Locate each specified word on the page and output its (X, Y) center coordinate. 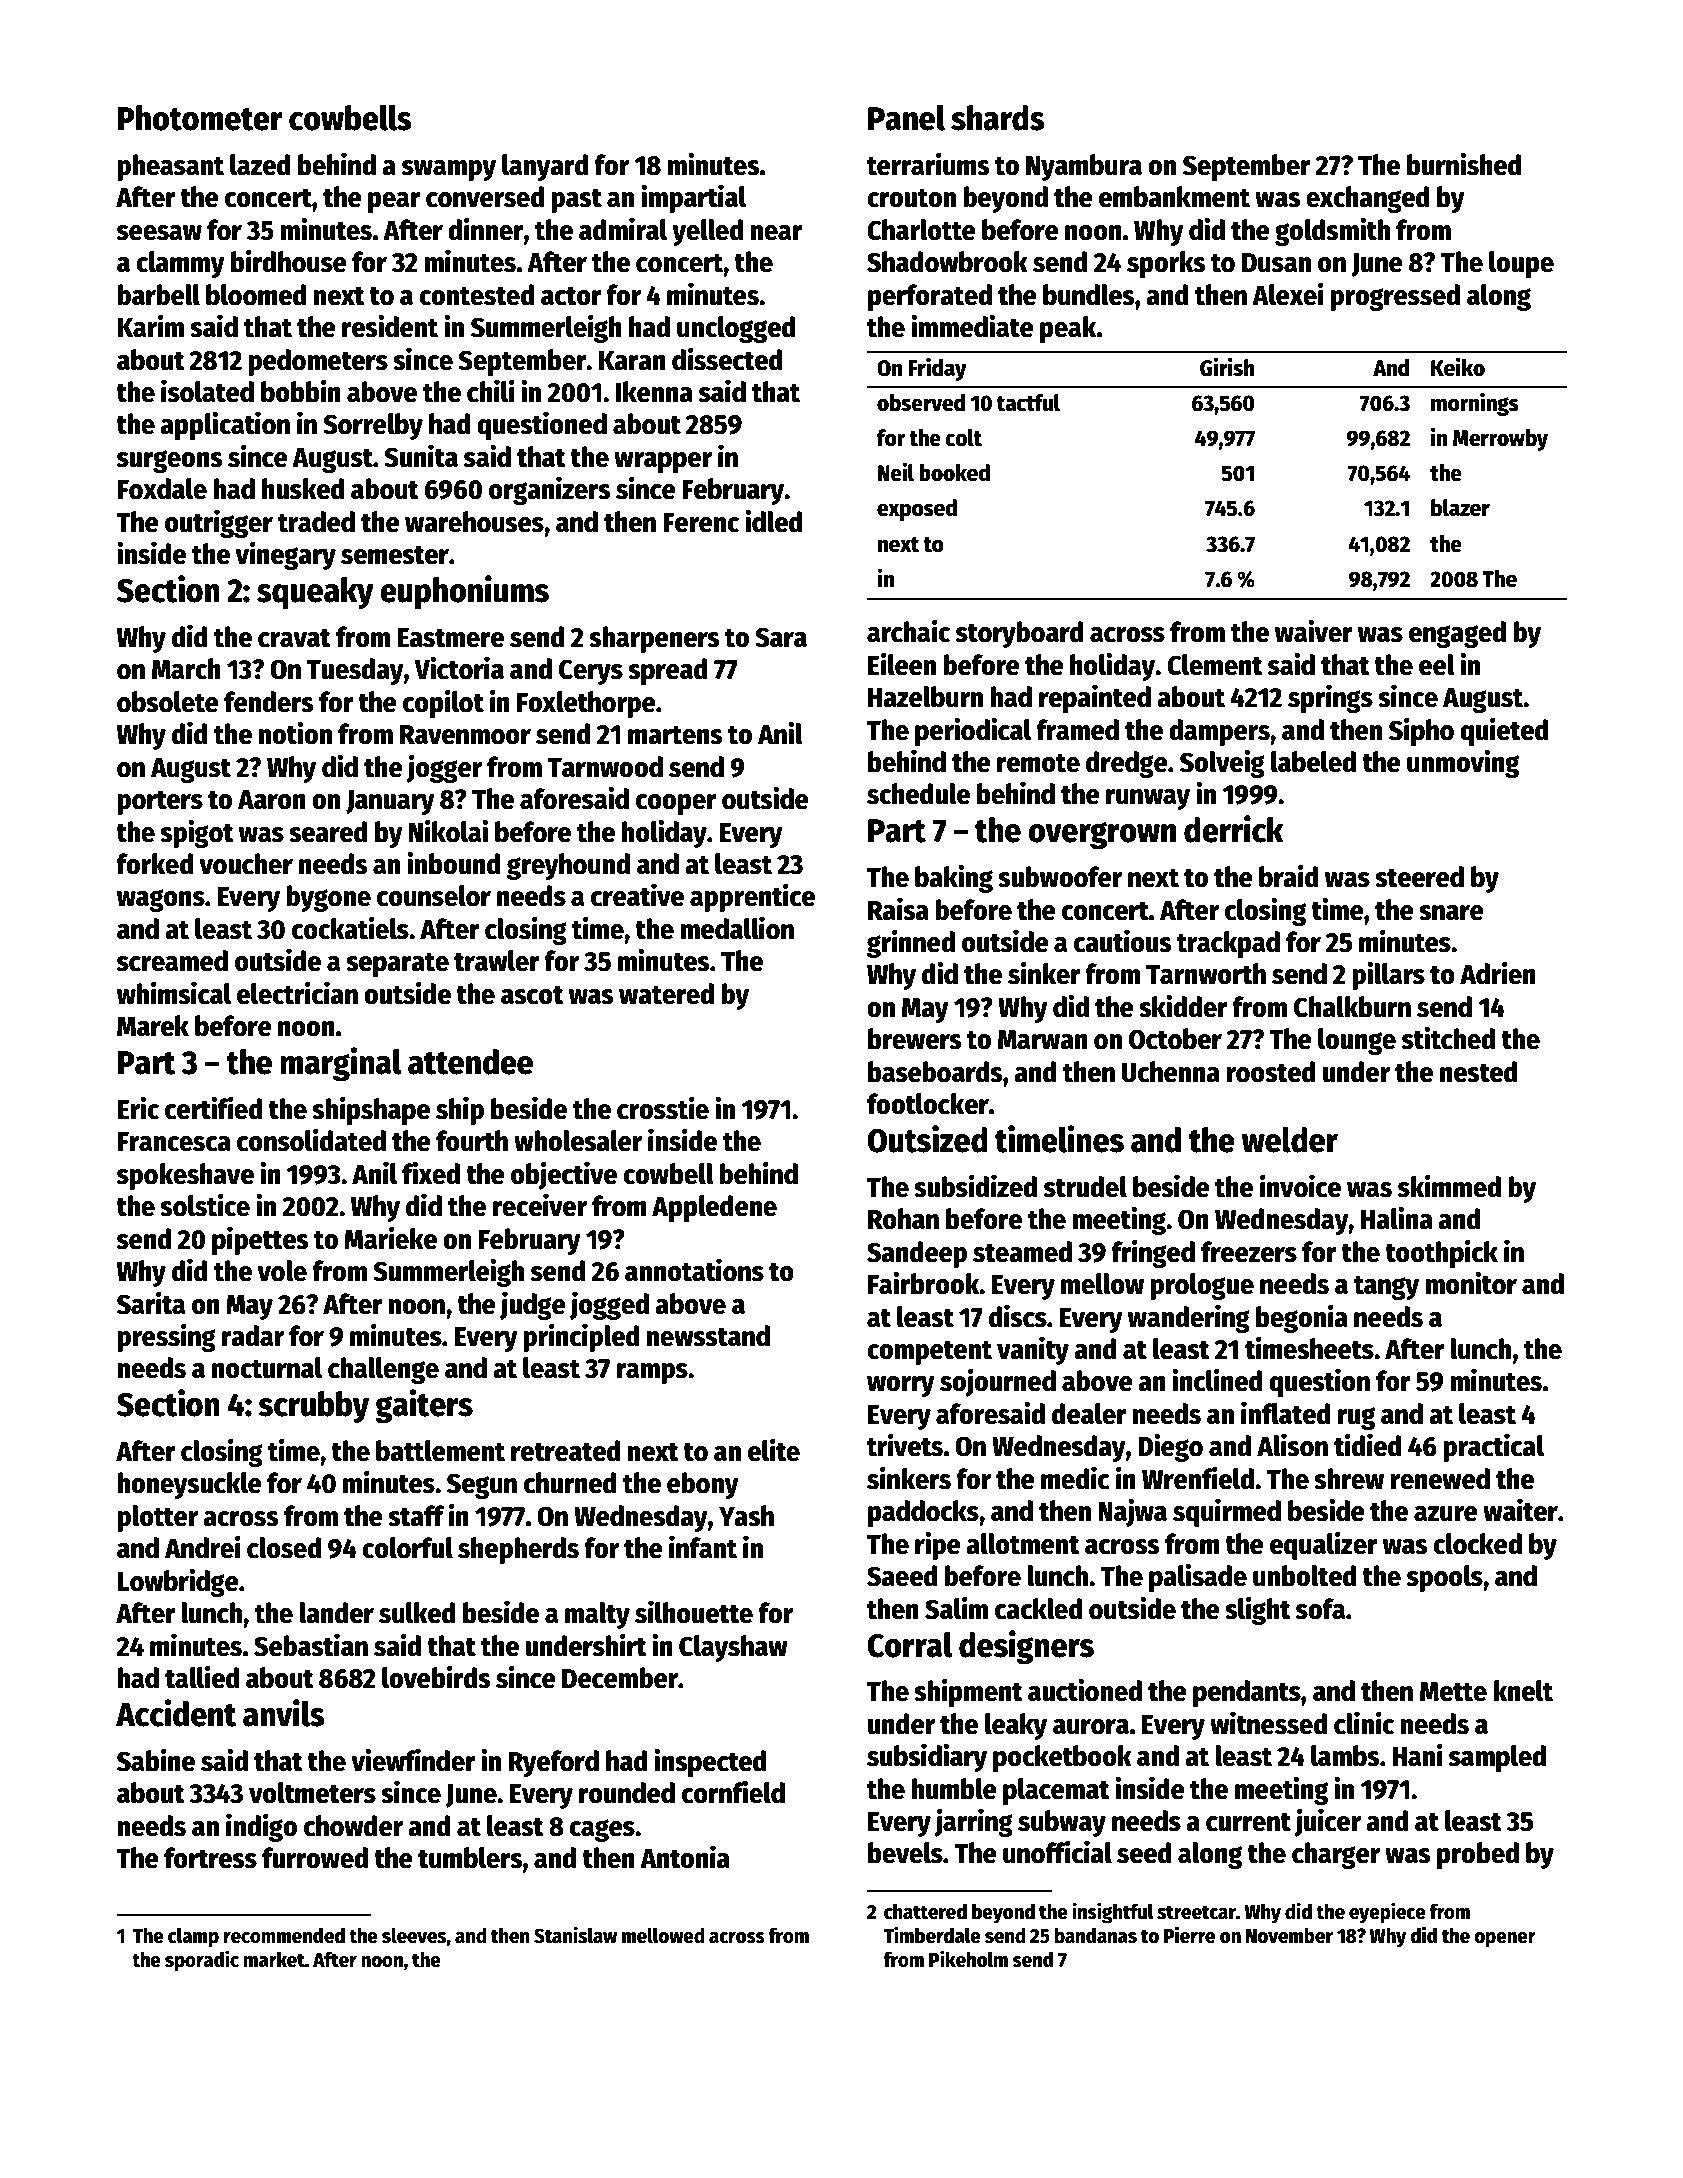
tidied (1368, 1445)
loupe (1521, 264)
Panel (906, 118)
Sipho (1421, 731)
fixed (431, 1173)
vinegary (285, 555)
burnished (1464, 164)
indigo (261, 1827)
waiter (1520, 1510)
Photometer (200, 118)
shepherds (518, 1550)
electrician (297, 993)
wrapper (663, 462)
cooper (676, 804)
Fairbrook (924, 1283)
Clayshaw (733, 1648)
